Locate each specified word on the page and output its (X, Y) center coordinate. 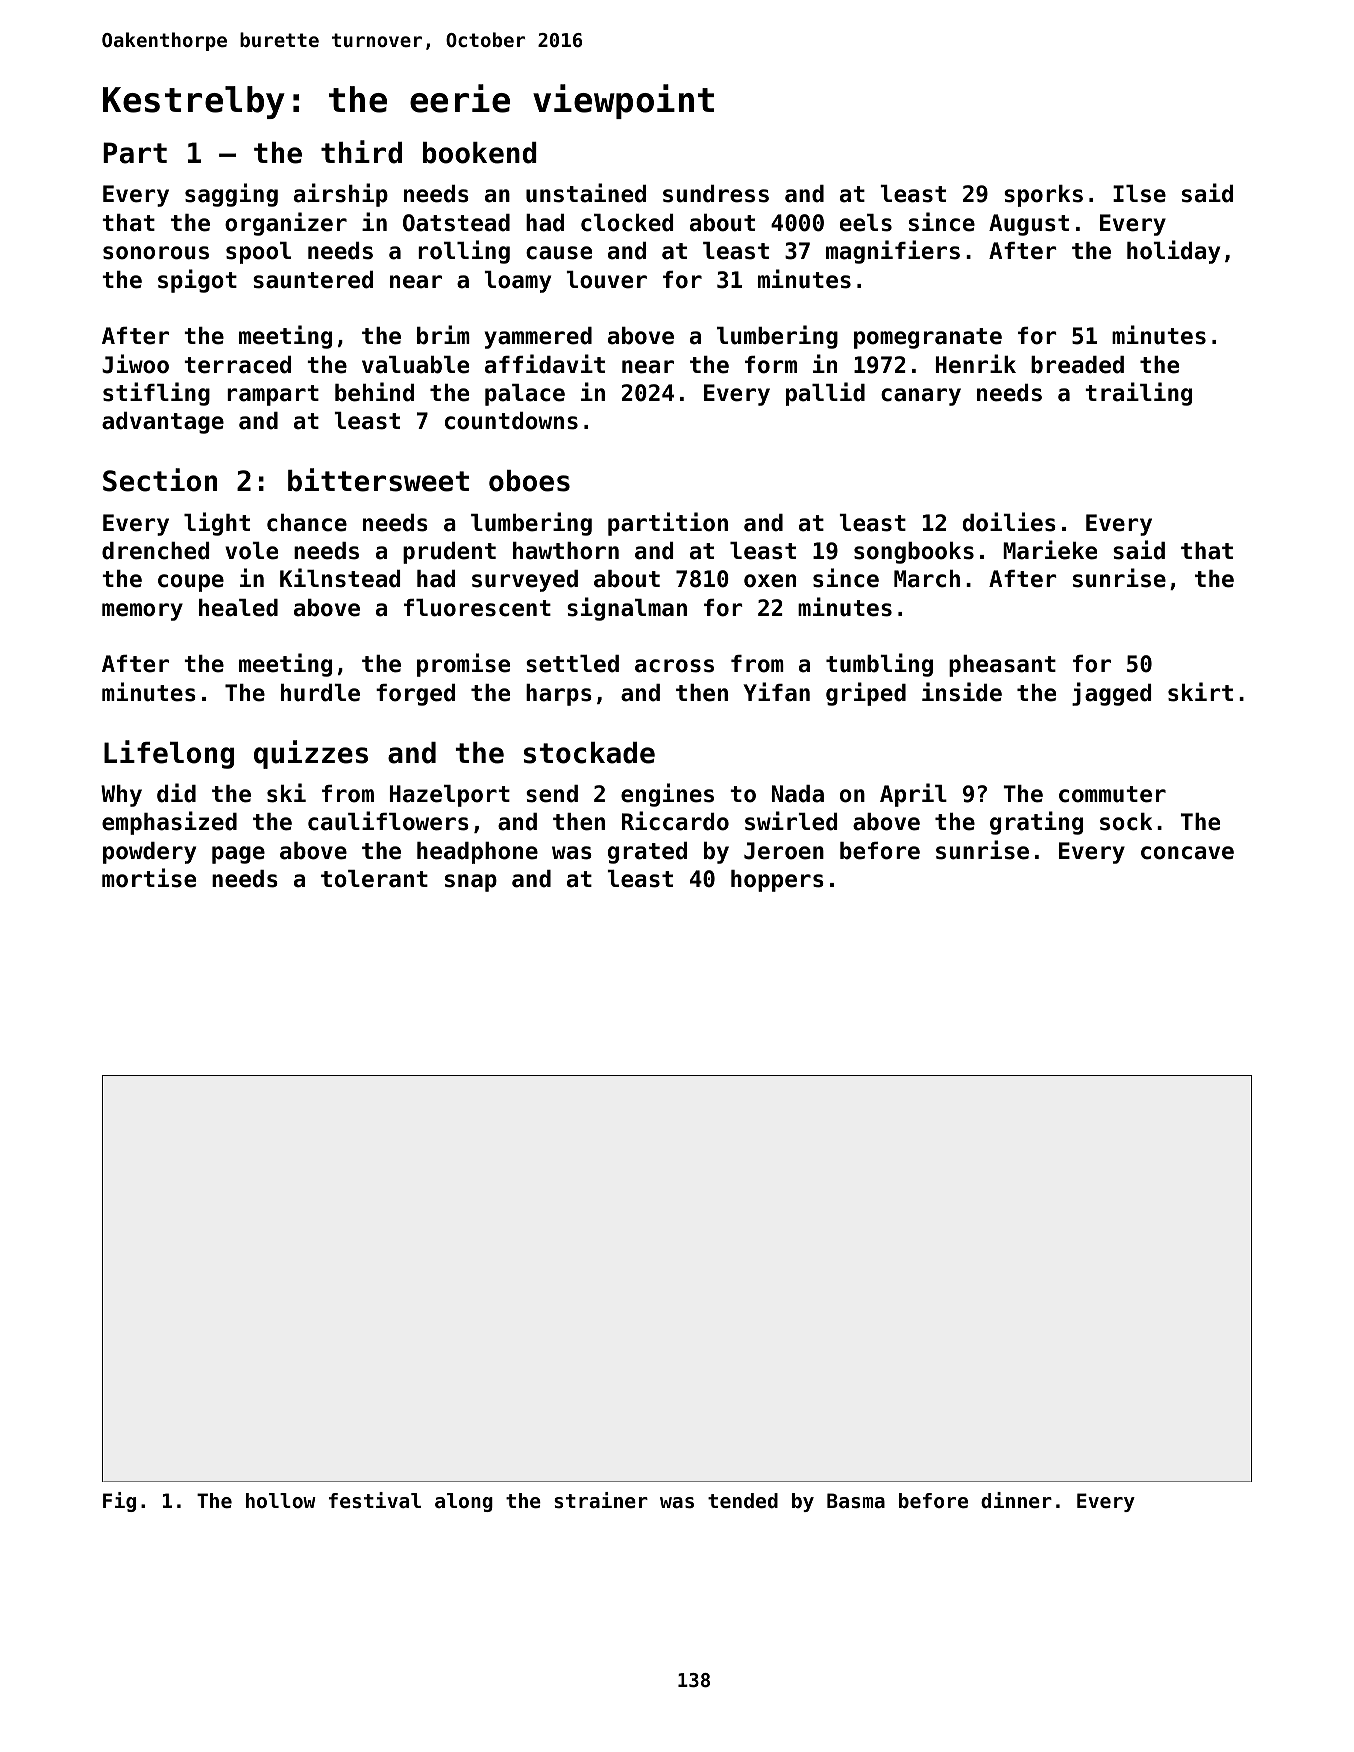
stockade (589, 753)
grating (1036, 823)
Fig (119, 1502)
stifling (156, 394)
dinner (1016, 1500)
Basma (856, 1501)
